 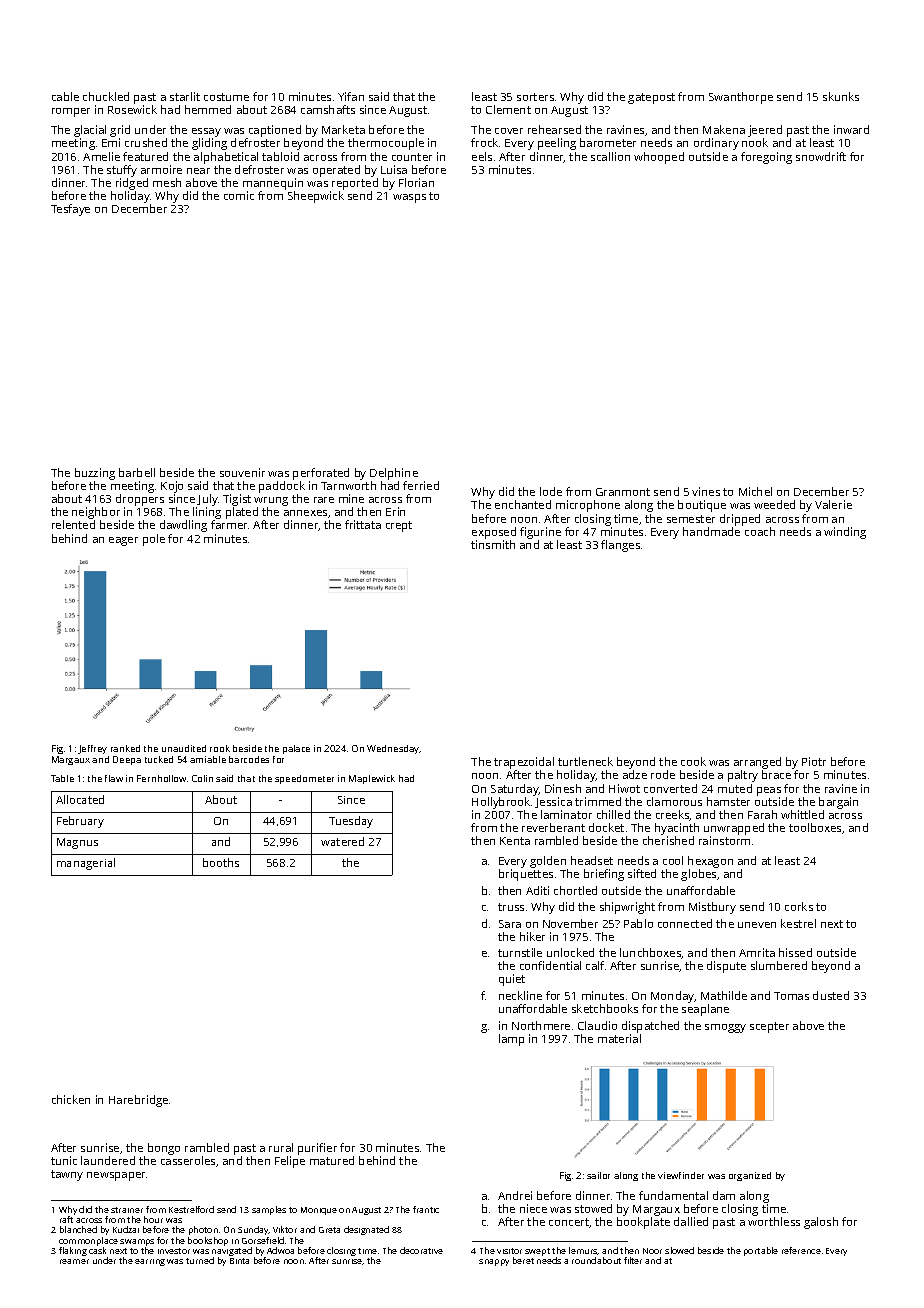 What do you see at coordinates (585, 761) in the page?
I see `turtleneck` at bounding box center [585, 761].
